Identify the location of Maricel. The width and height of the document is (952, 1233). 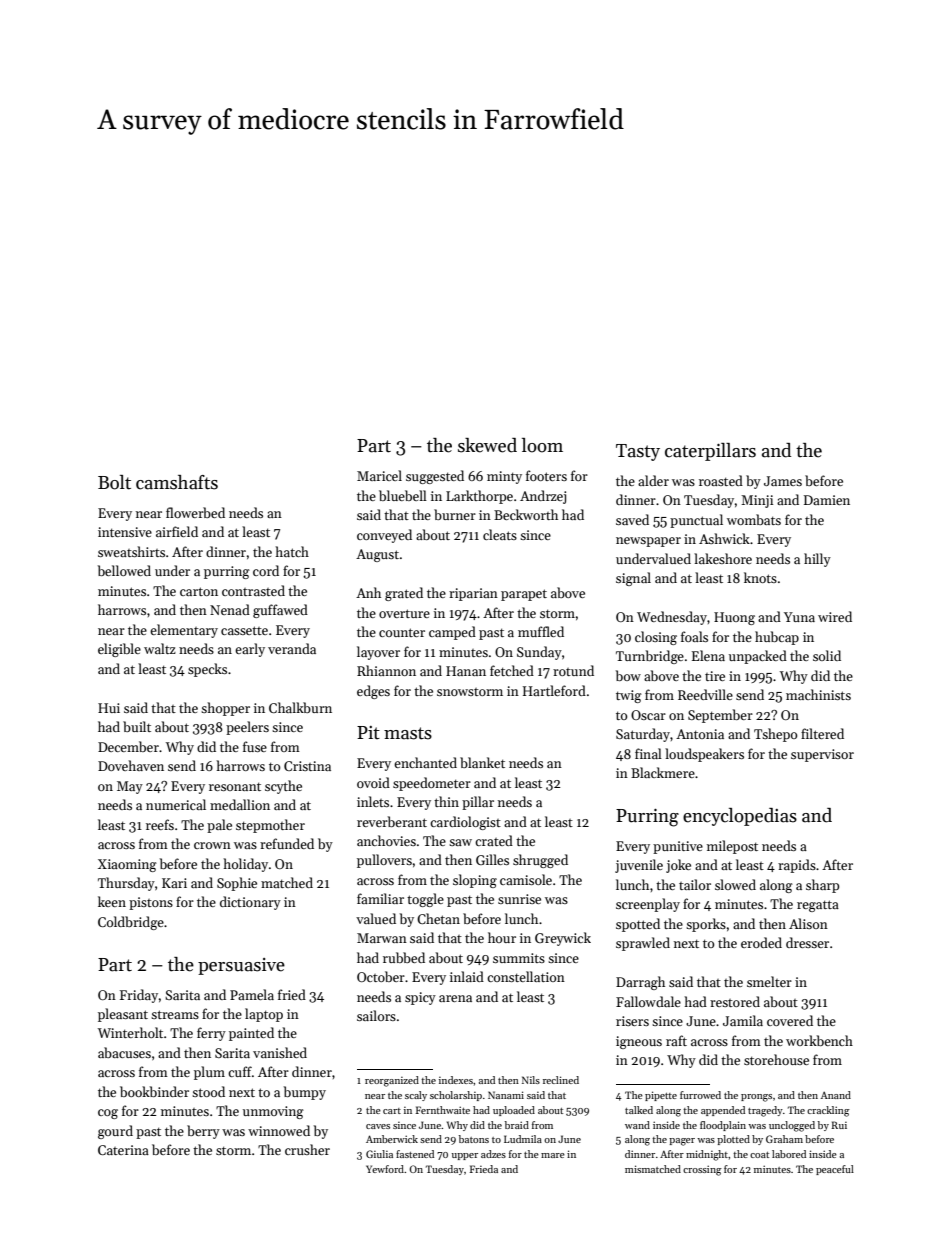
(379, 475).
